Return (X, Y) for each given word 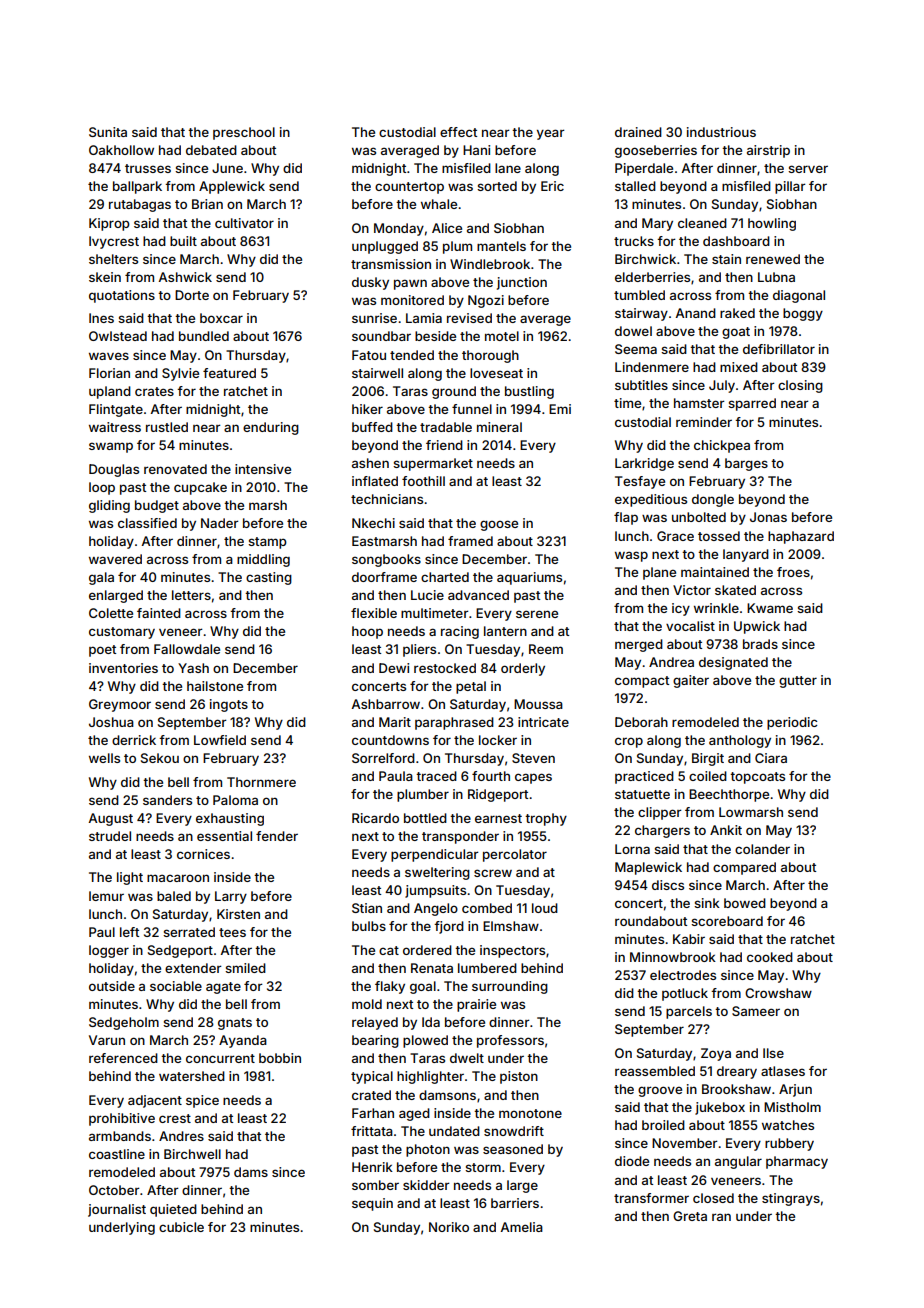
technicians (387, 499)
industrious (721, 132)
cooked (770, 957)
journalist (117, 1210)
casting (269, 578)
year (551, 134)
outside (112, 986)
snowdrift (514, 1131)
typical (372, 1077)
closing (800, 386)
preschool (244, 133)
